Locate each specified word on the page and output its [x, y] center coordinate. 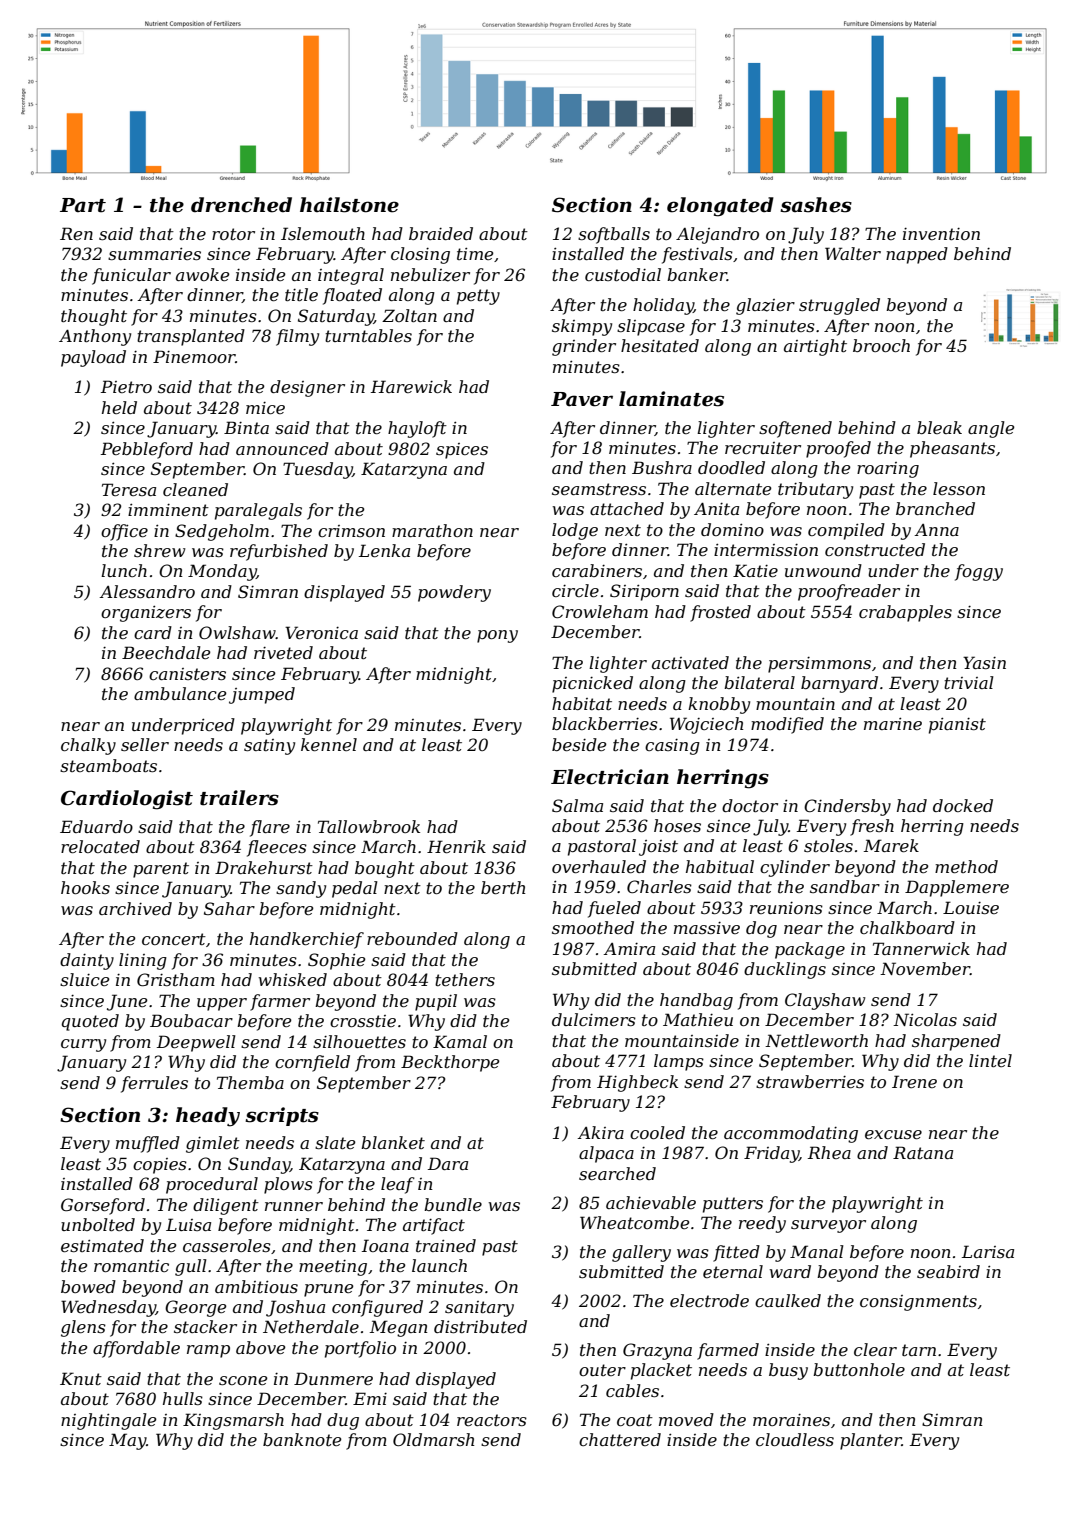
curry [83, 1045]
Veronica [321, 632]
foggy [979, 572]
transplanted [191, 337]
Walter [853, 253]
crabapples [905, 613]
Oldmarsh [433, 1439]
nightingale [108, 1421]
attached [627, 508]
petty [478, 297]
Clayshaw [825, 1001]
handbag [696, 1001]
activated [690, 662]
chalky [88, 746]
